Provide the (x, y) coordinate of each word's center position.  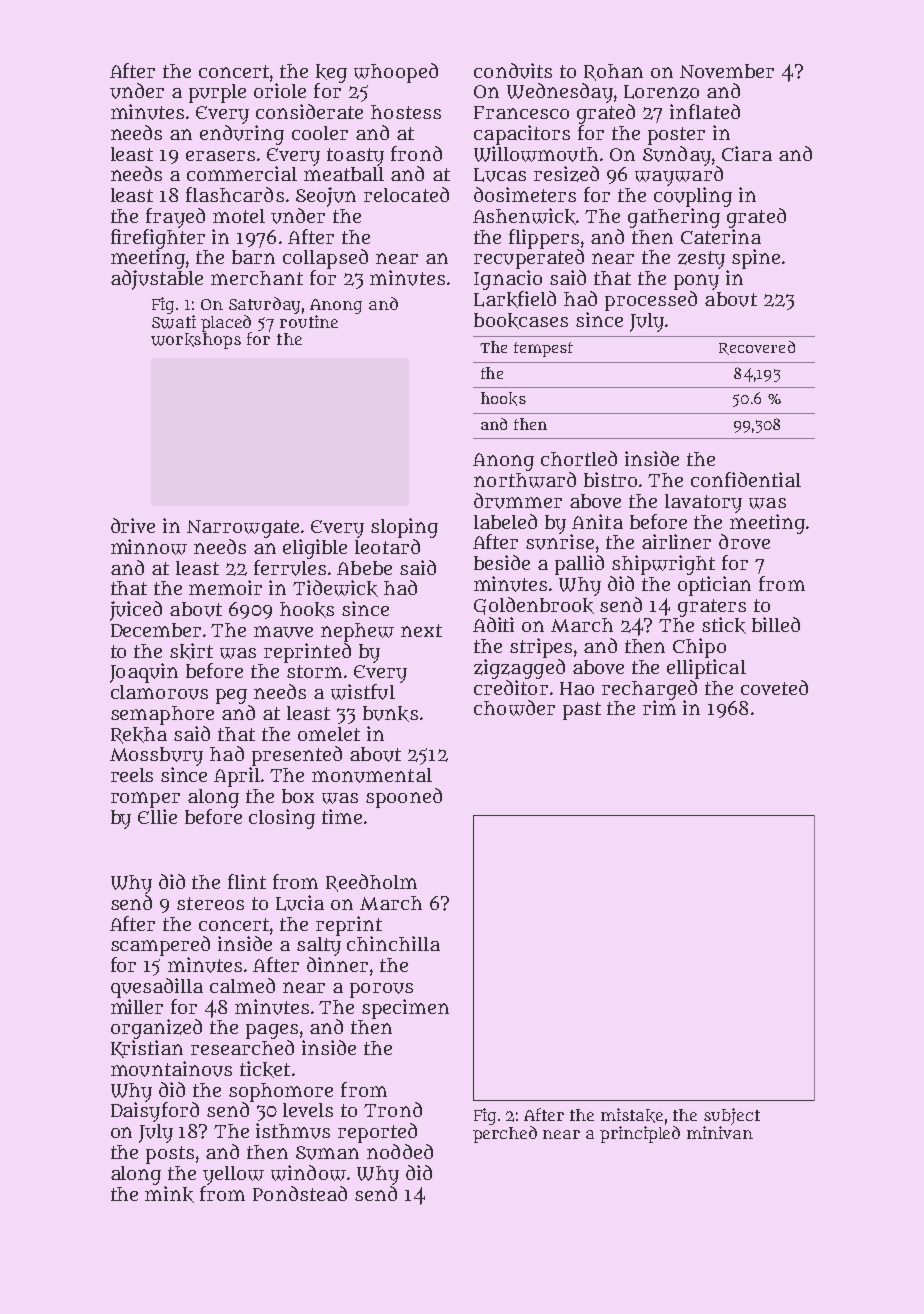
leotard (387, 546)
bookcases (521, 321)
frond (416, 153)
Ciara (747, 153)
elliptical (706, 669)
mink (169, 1194)
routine (309, 321)
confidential (746, 479)
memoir (225, 587)
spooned (404, 798)
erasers (220, 156)
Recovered (757, 348)
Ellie (157, 816)
